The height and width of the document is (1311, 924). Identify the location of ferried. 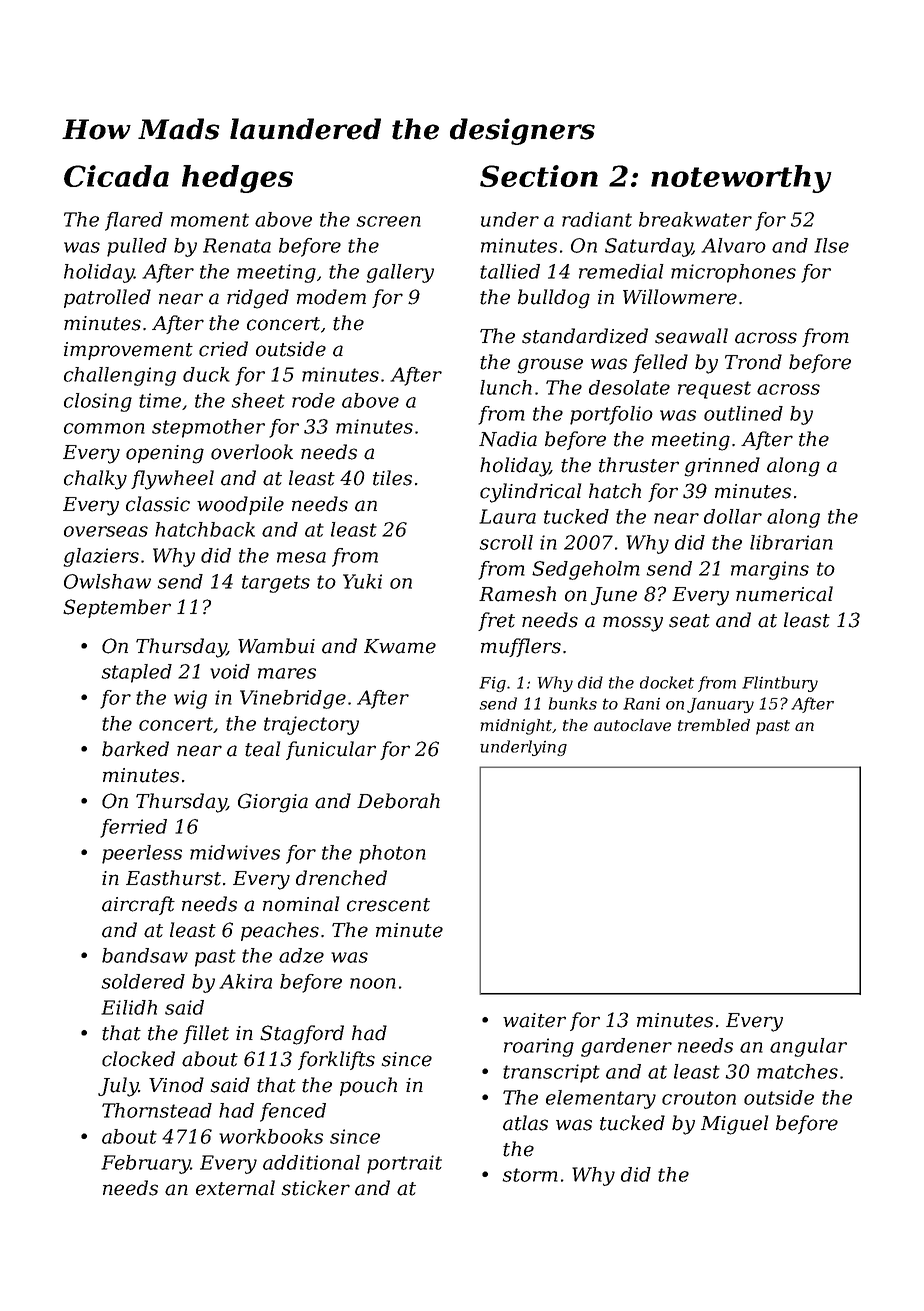
(133, 828).
